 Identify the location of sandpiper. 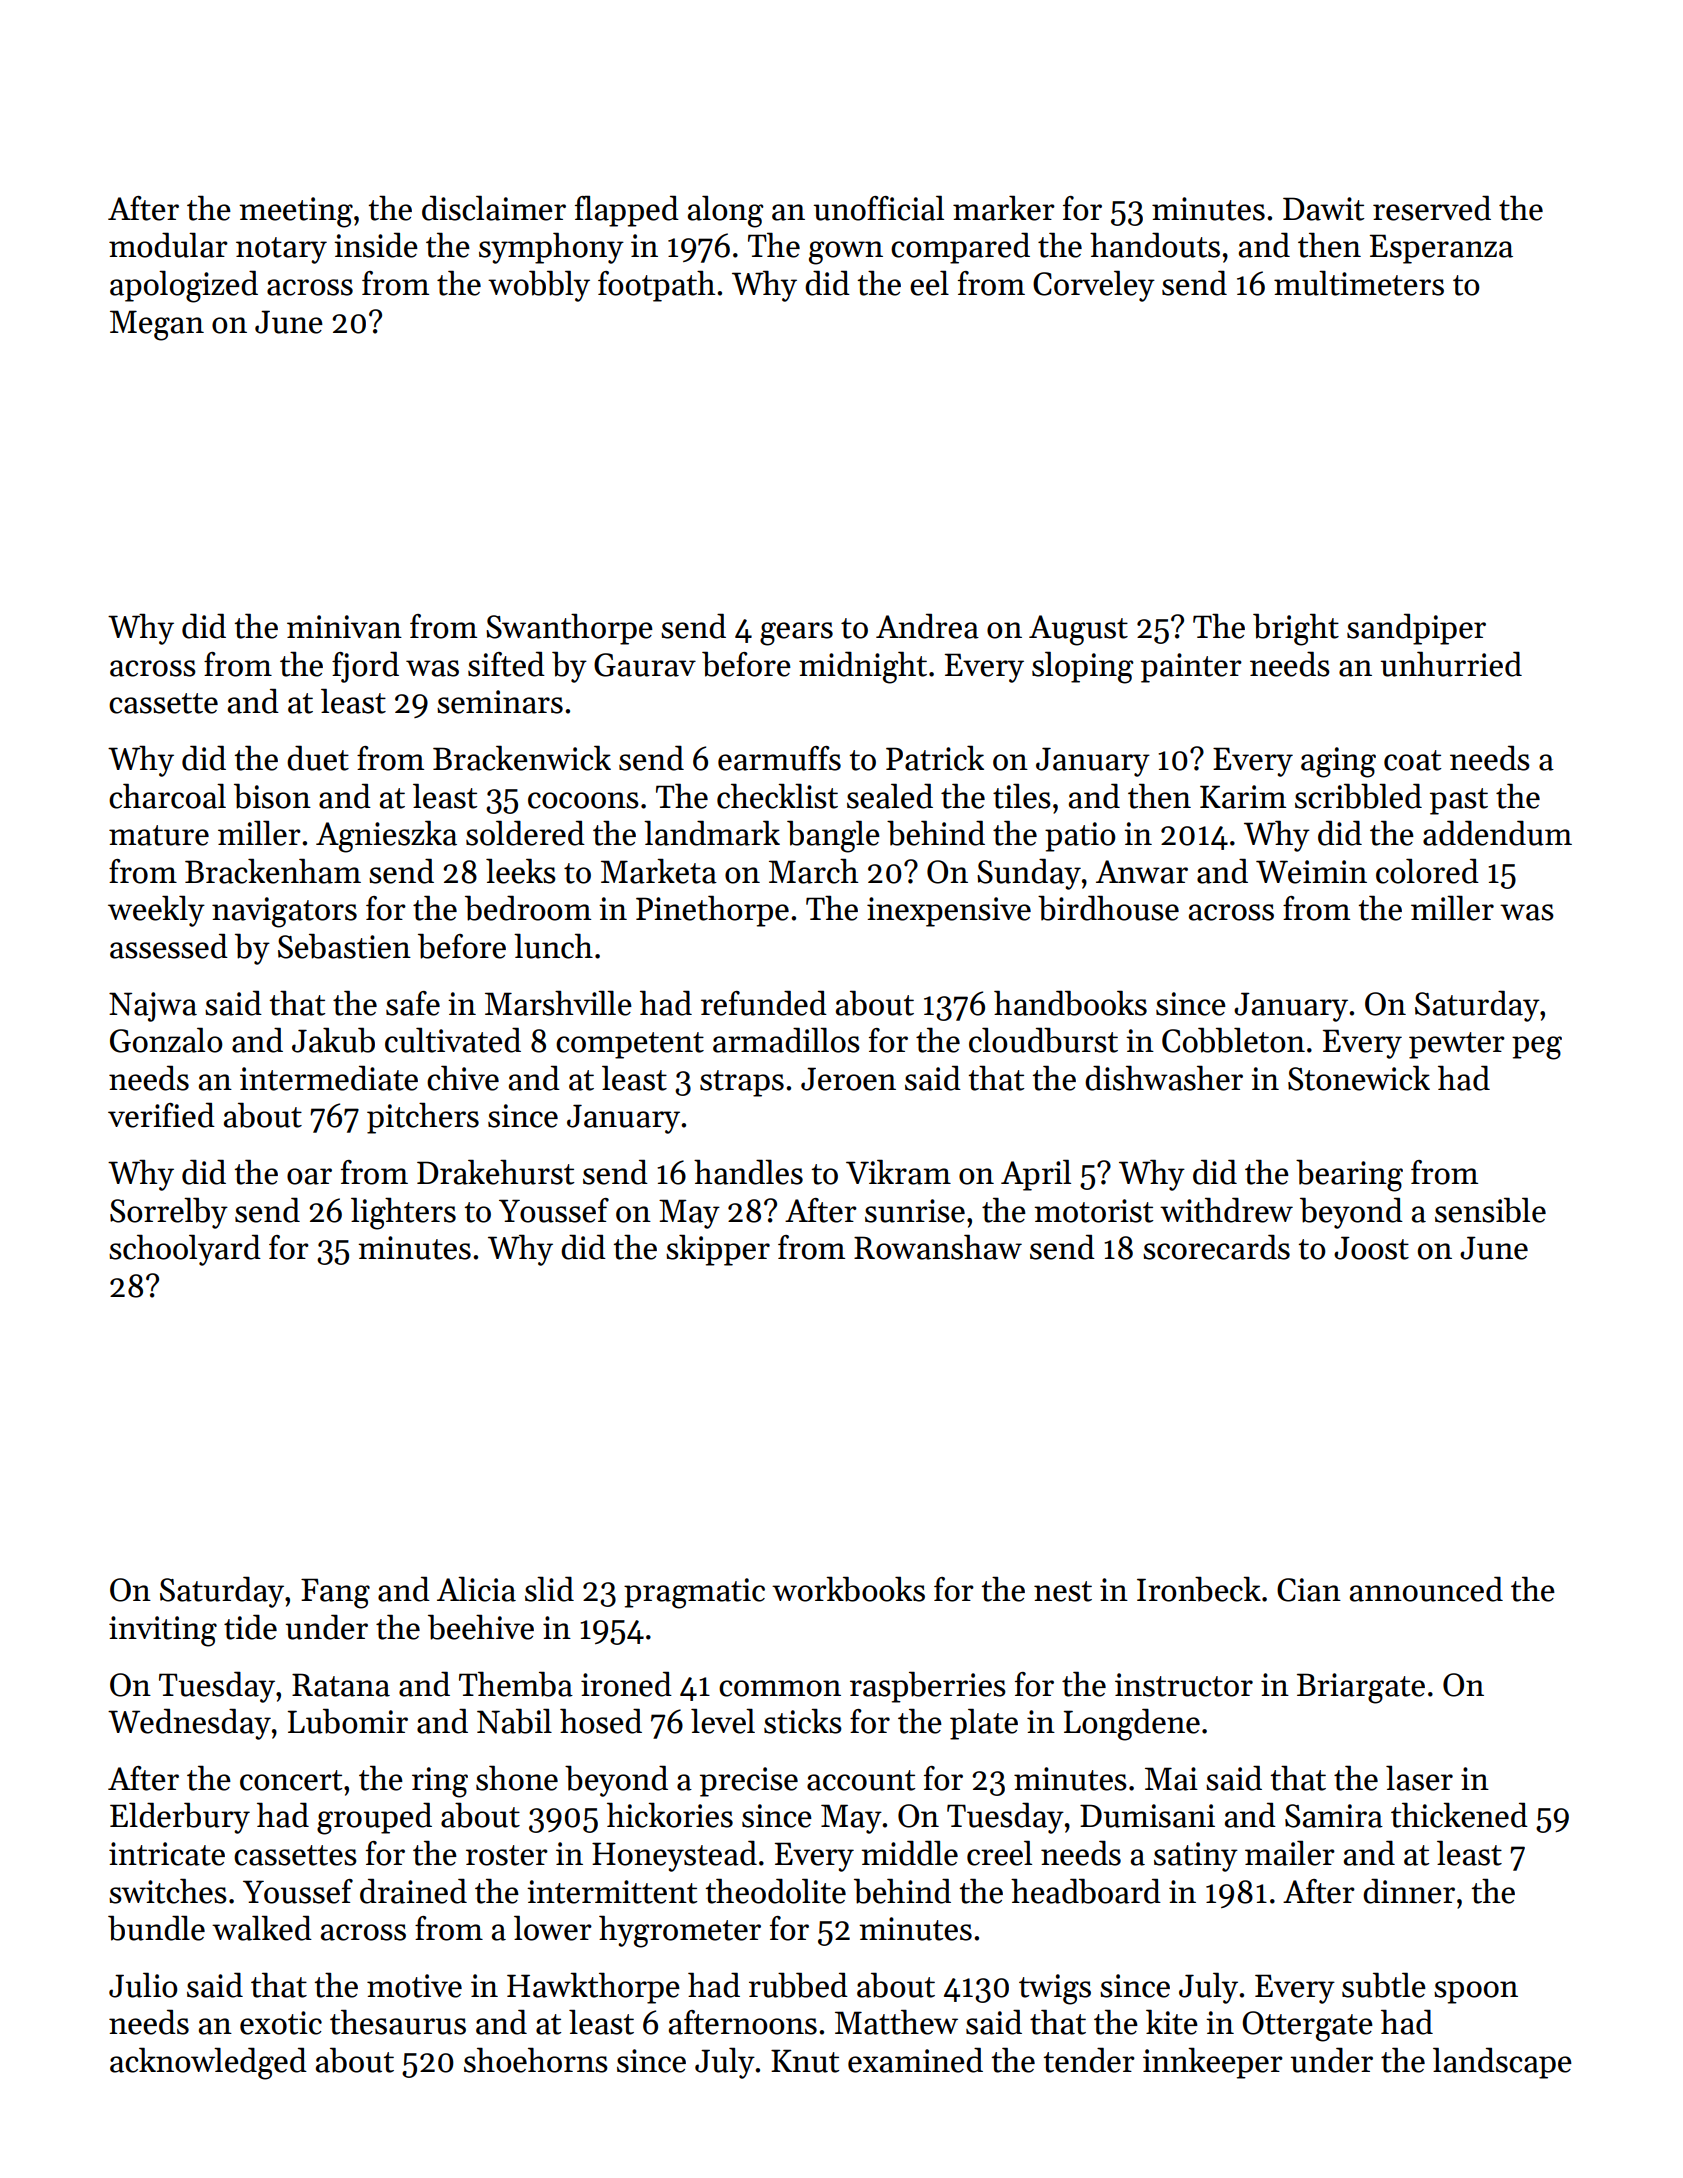
(1416, 629).
